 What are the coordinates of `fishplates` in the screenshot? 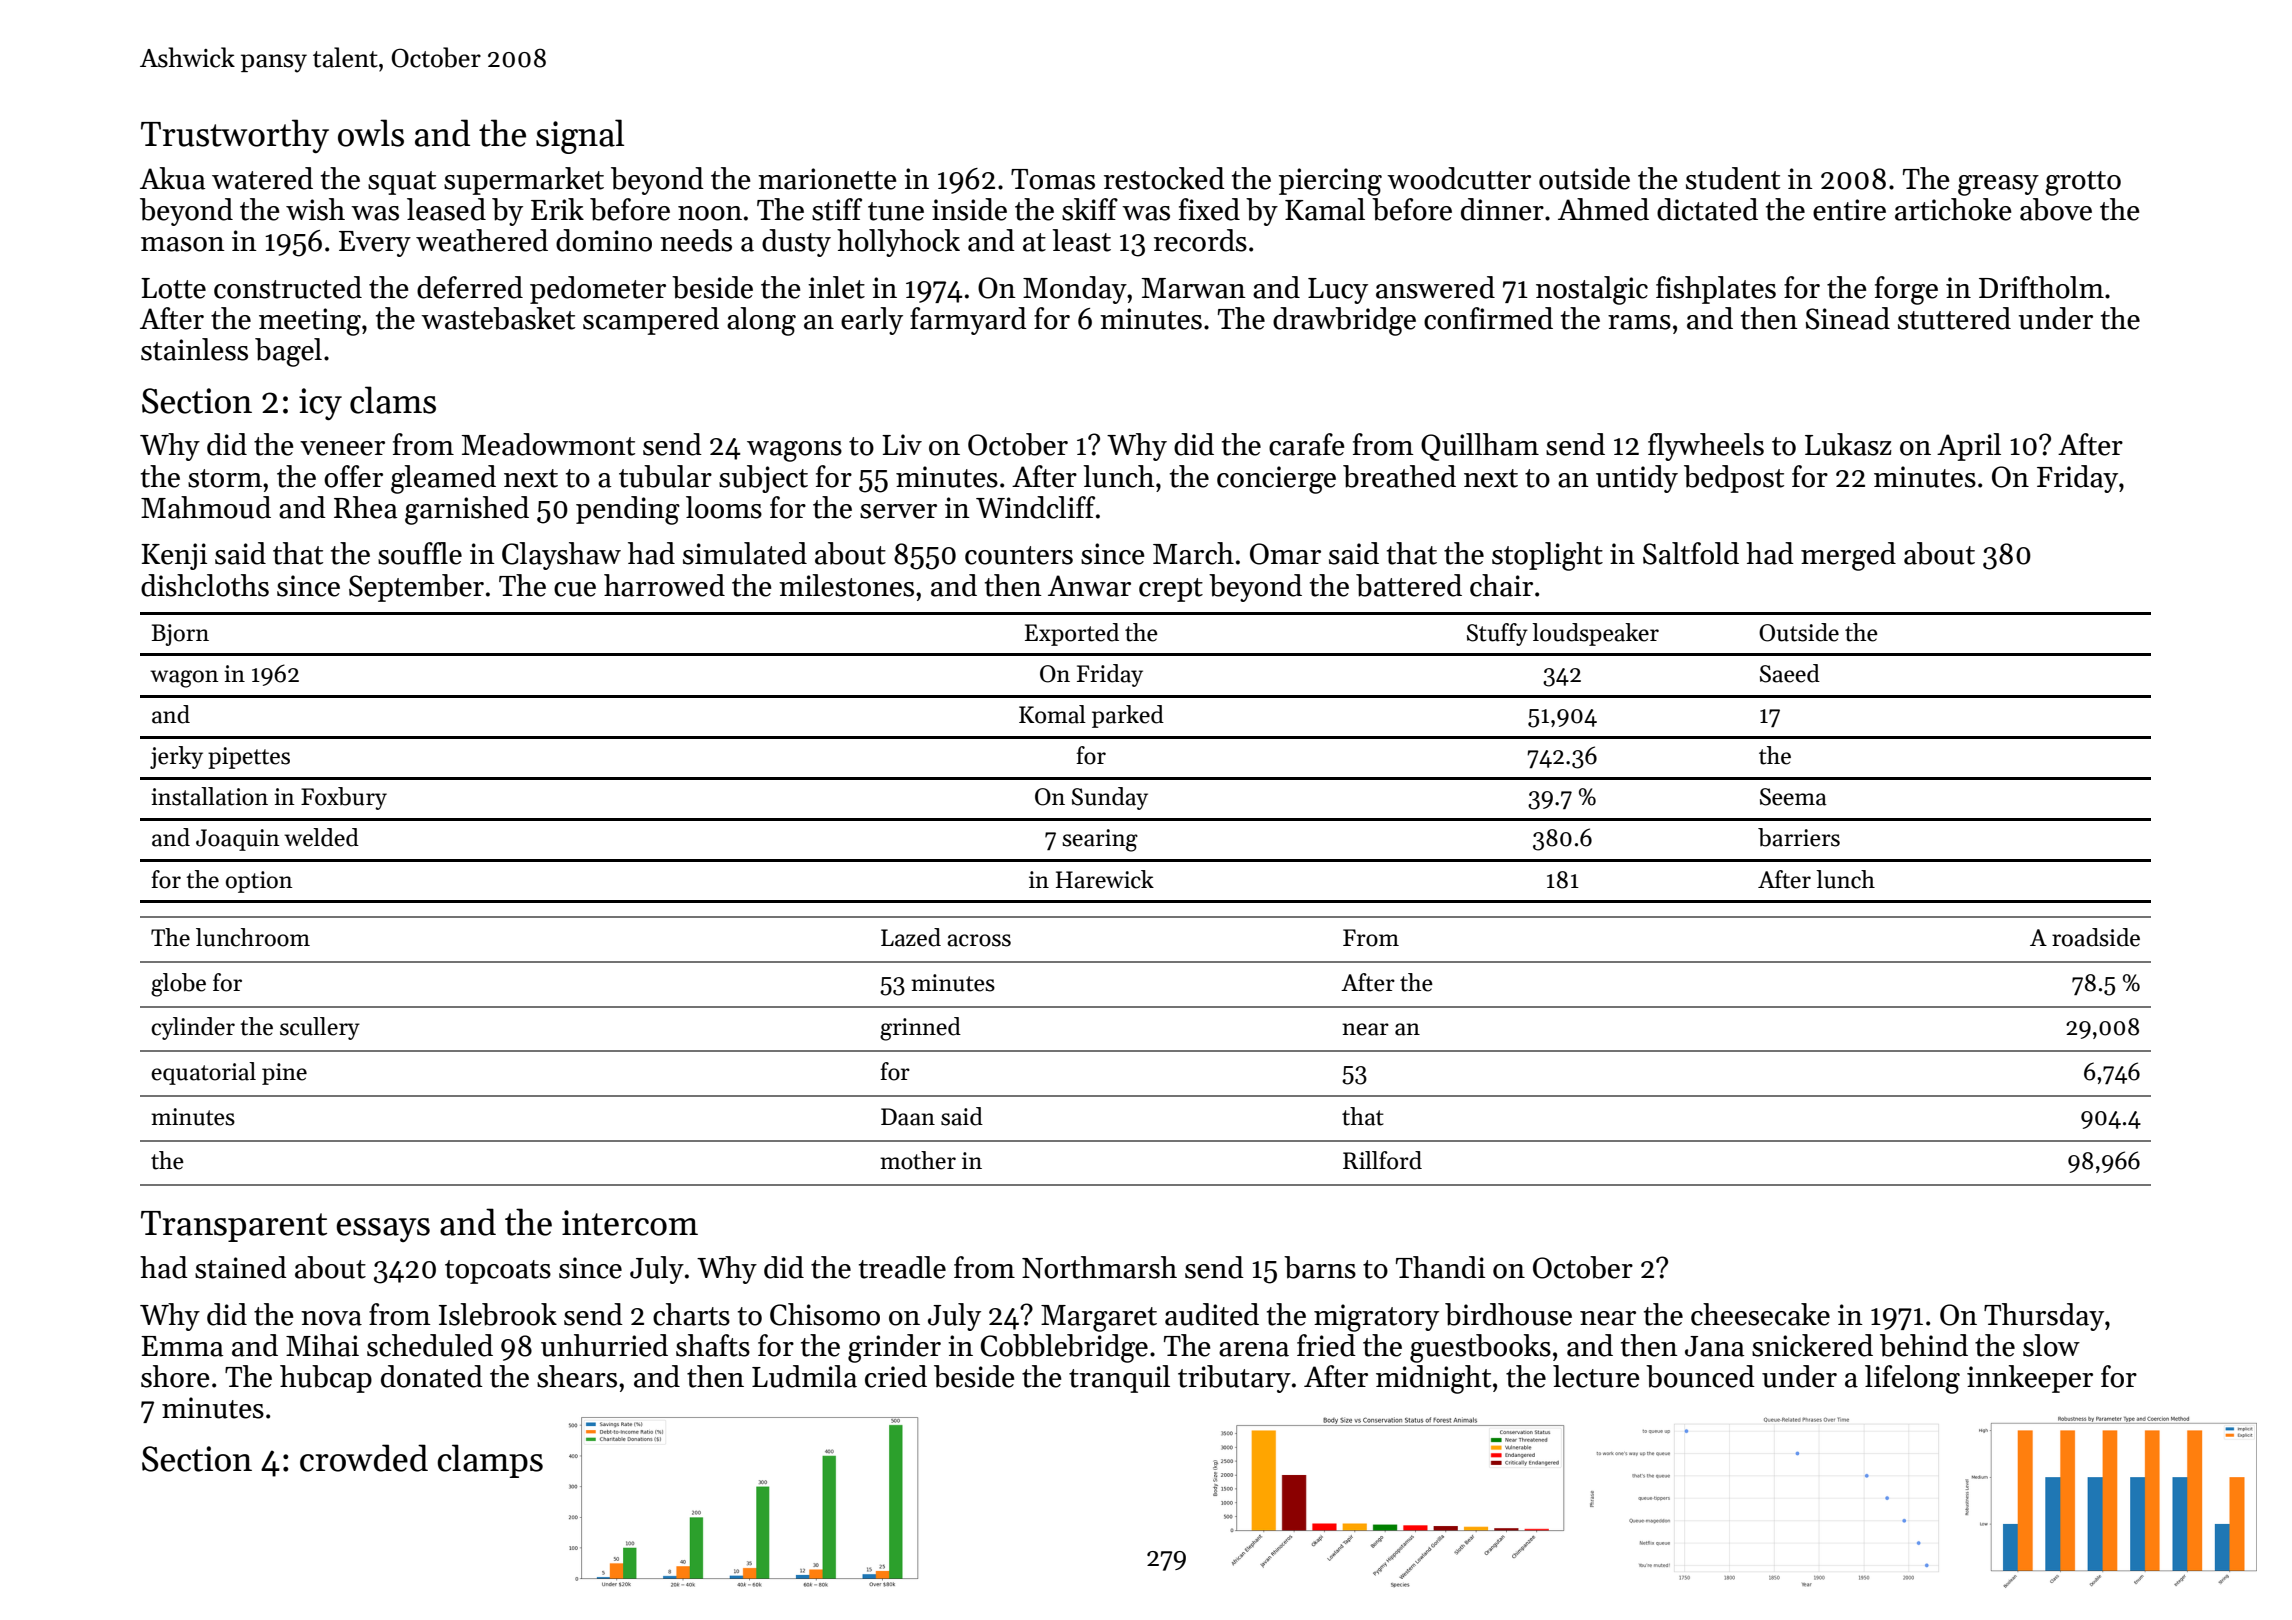 It's located at (1716, 290).
